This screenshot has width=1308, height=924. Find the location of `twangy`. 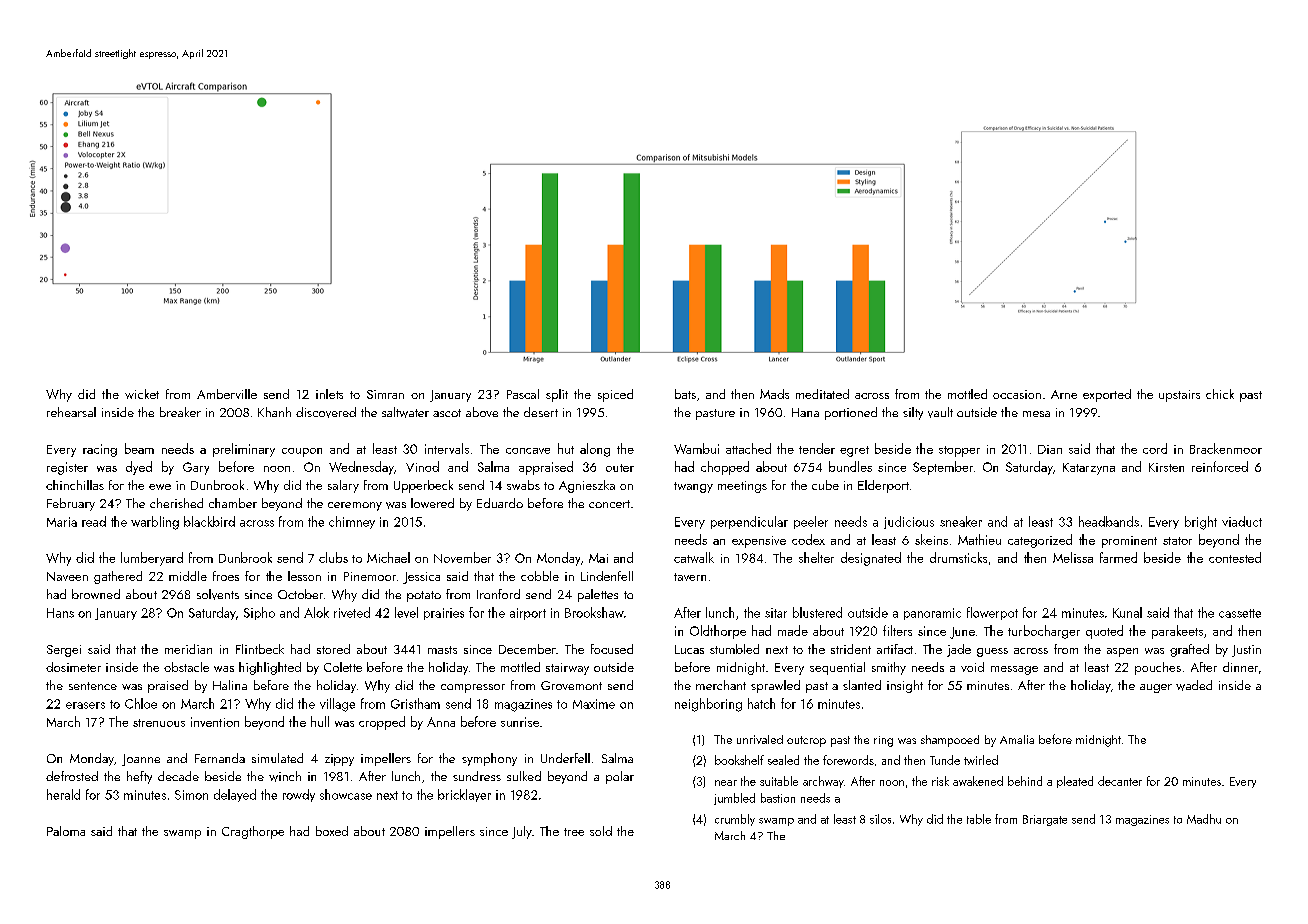

twangy is located at coordinates (693, 487).
